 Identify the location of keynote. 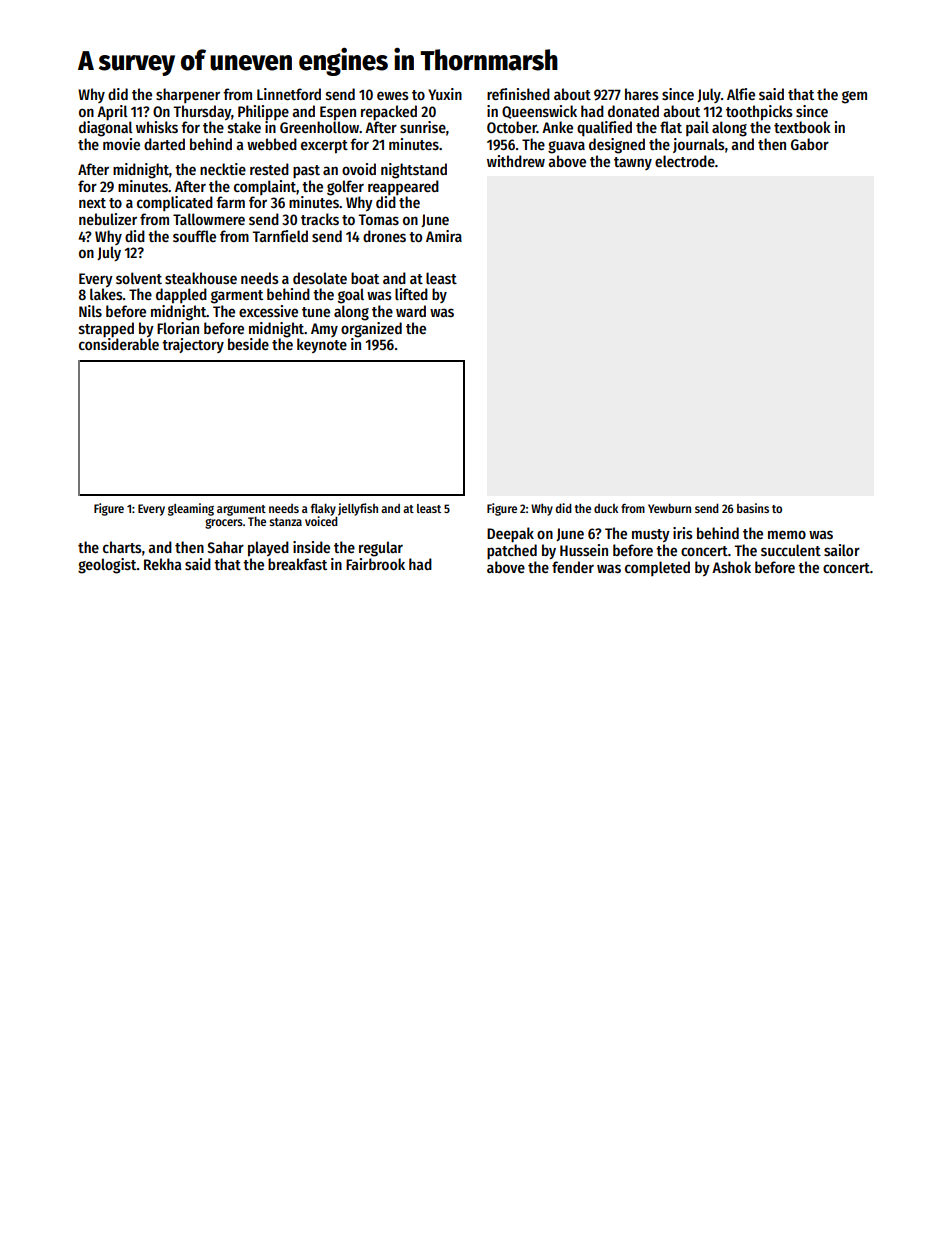
(322, 345).
